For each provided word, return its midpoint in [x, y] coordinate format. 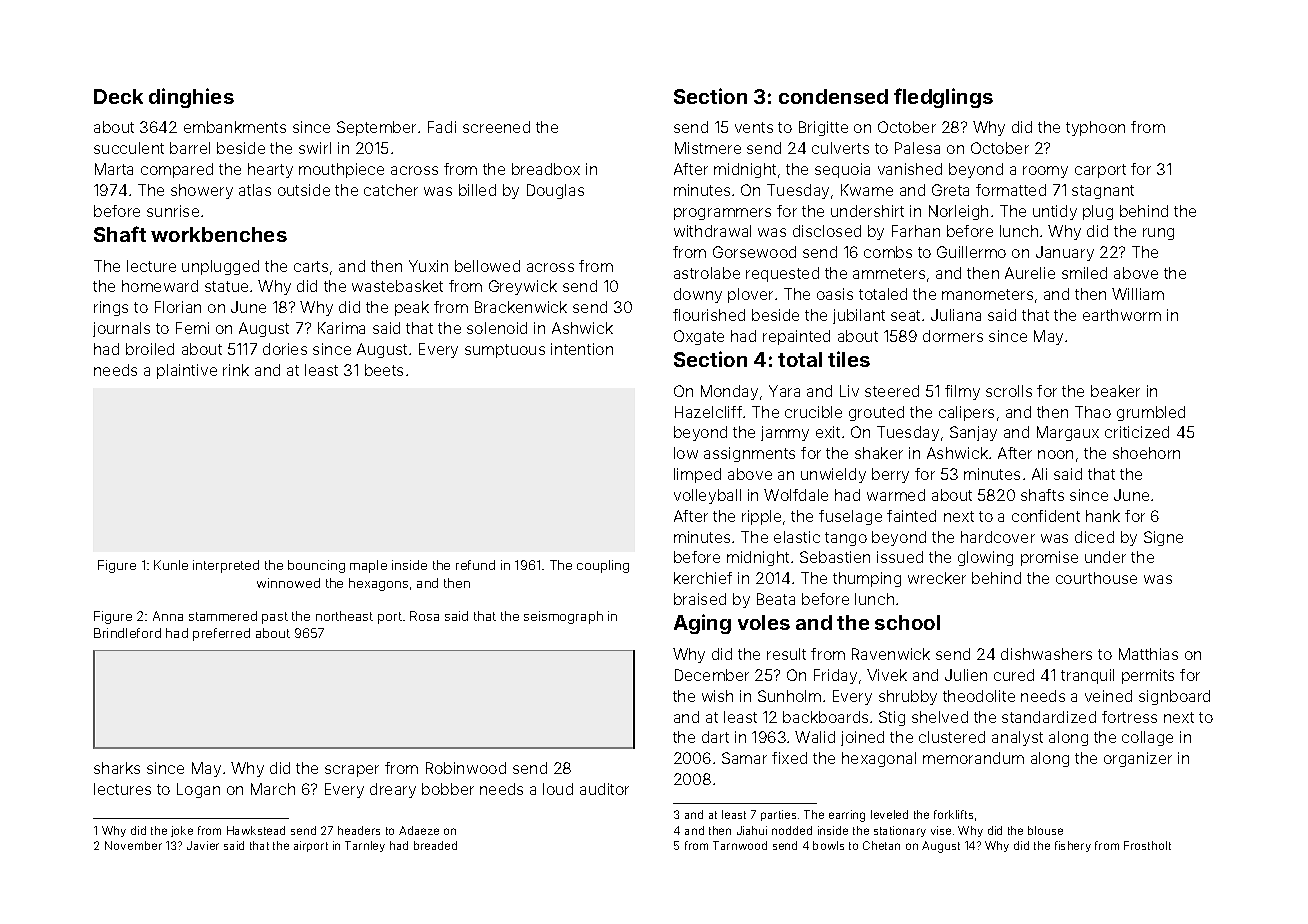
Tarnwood [740, 845]
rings [111, 308]
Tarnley [365, 846]
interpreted [226, 566]
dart [715, 737]
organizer [1138, 759]
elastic [797, 537]
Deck [118, 96]
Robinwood [466, 768]
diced [1094, 537]
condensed [833, 96]
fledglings [943, 98]
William [1138, 294]
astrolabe [707, 273]
